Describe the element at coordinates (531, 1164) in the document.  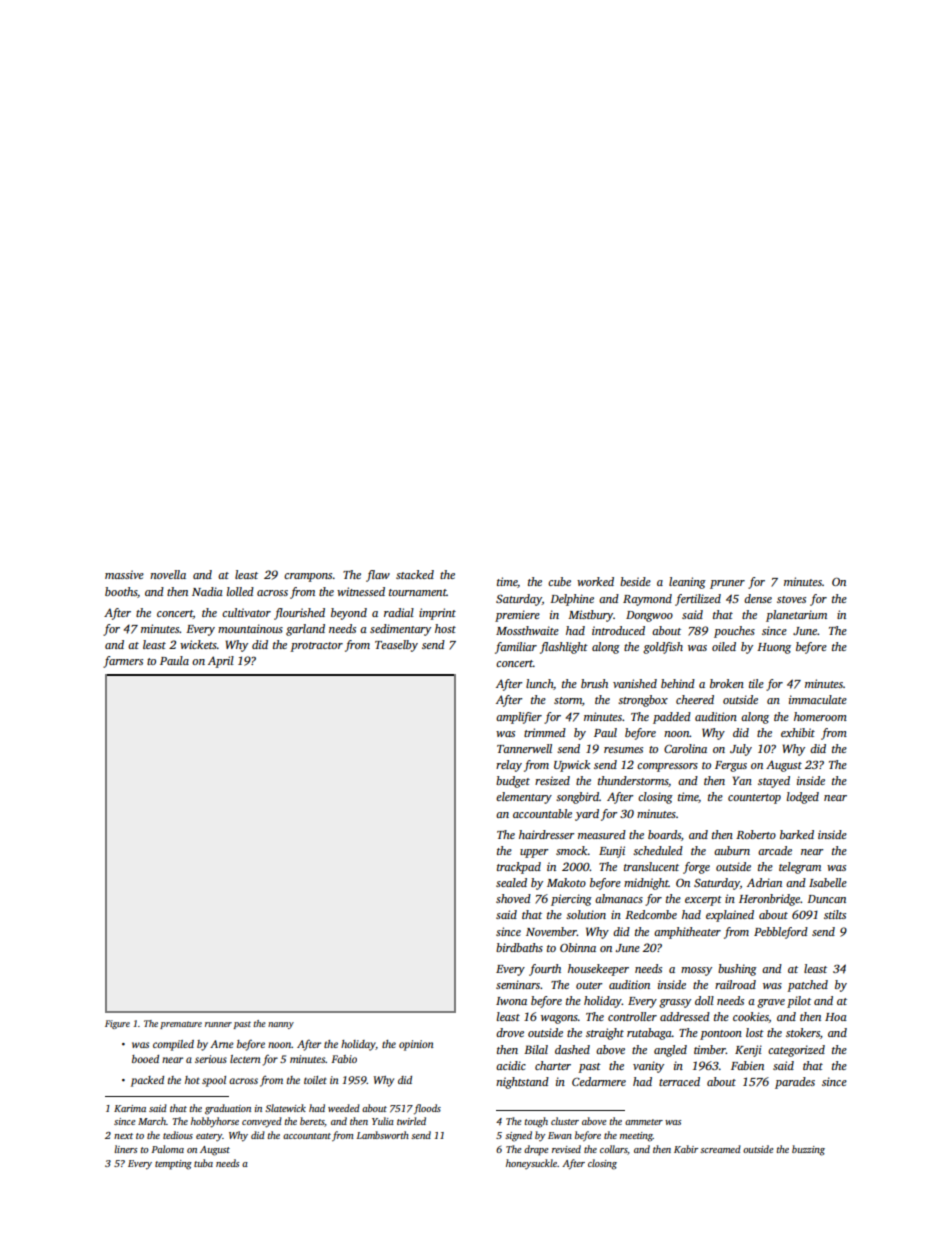
I see `honeysuckle` at that location.
